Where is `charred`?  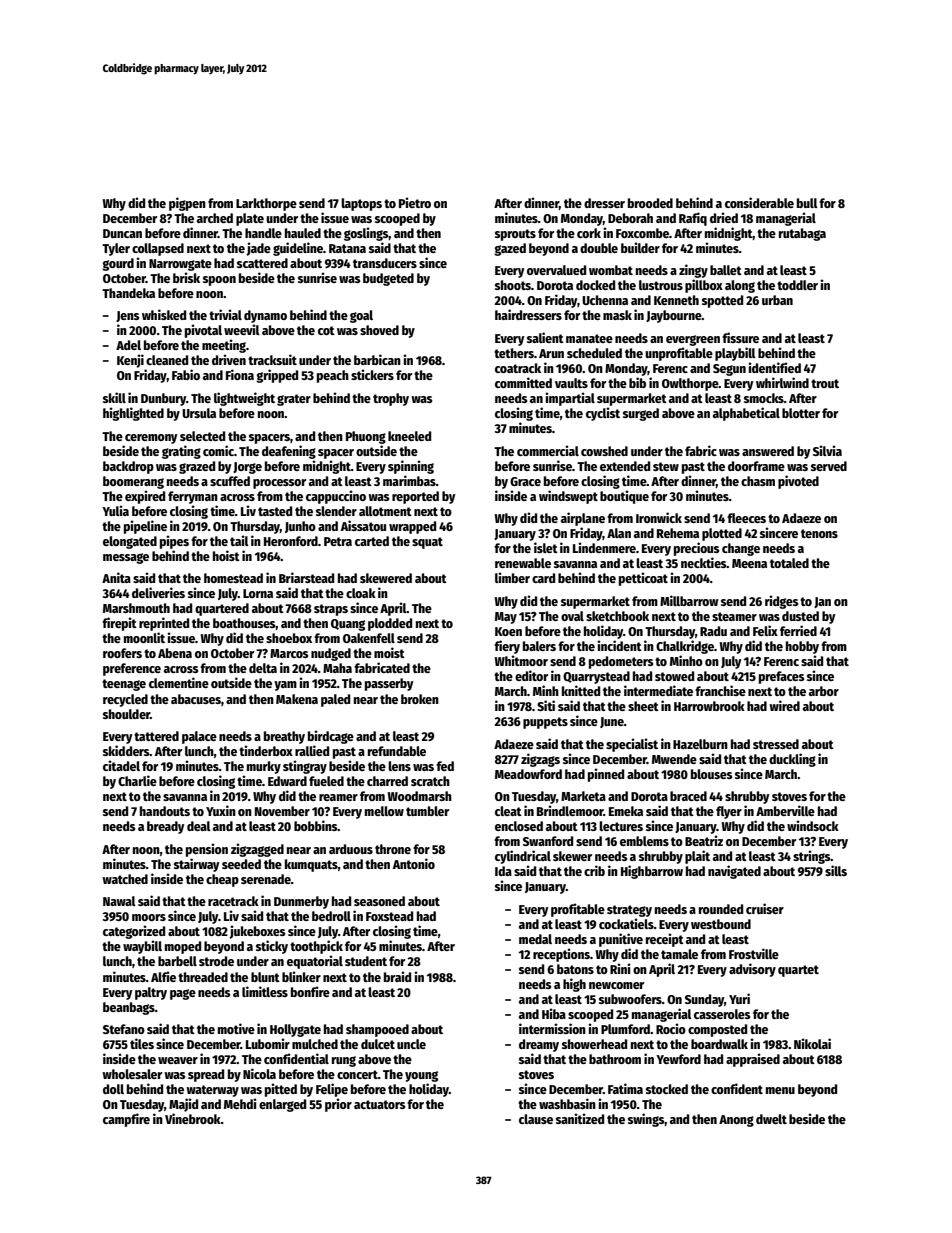
charred is located at coordinates (387, 781).
